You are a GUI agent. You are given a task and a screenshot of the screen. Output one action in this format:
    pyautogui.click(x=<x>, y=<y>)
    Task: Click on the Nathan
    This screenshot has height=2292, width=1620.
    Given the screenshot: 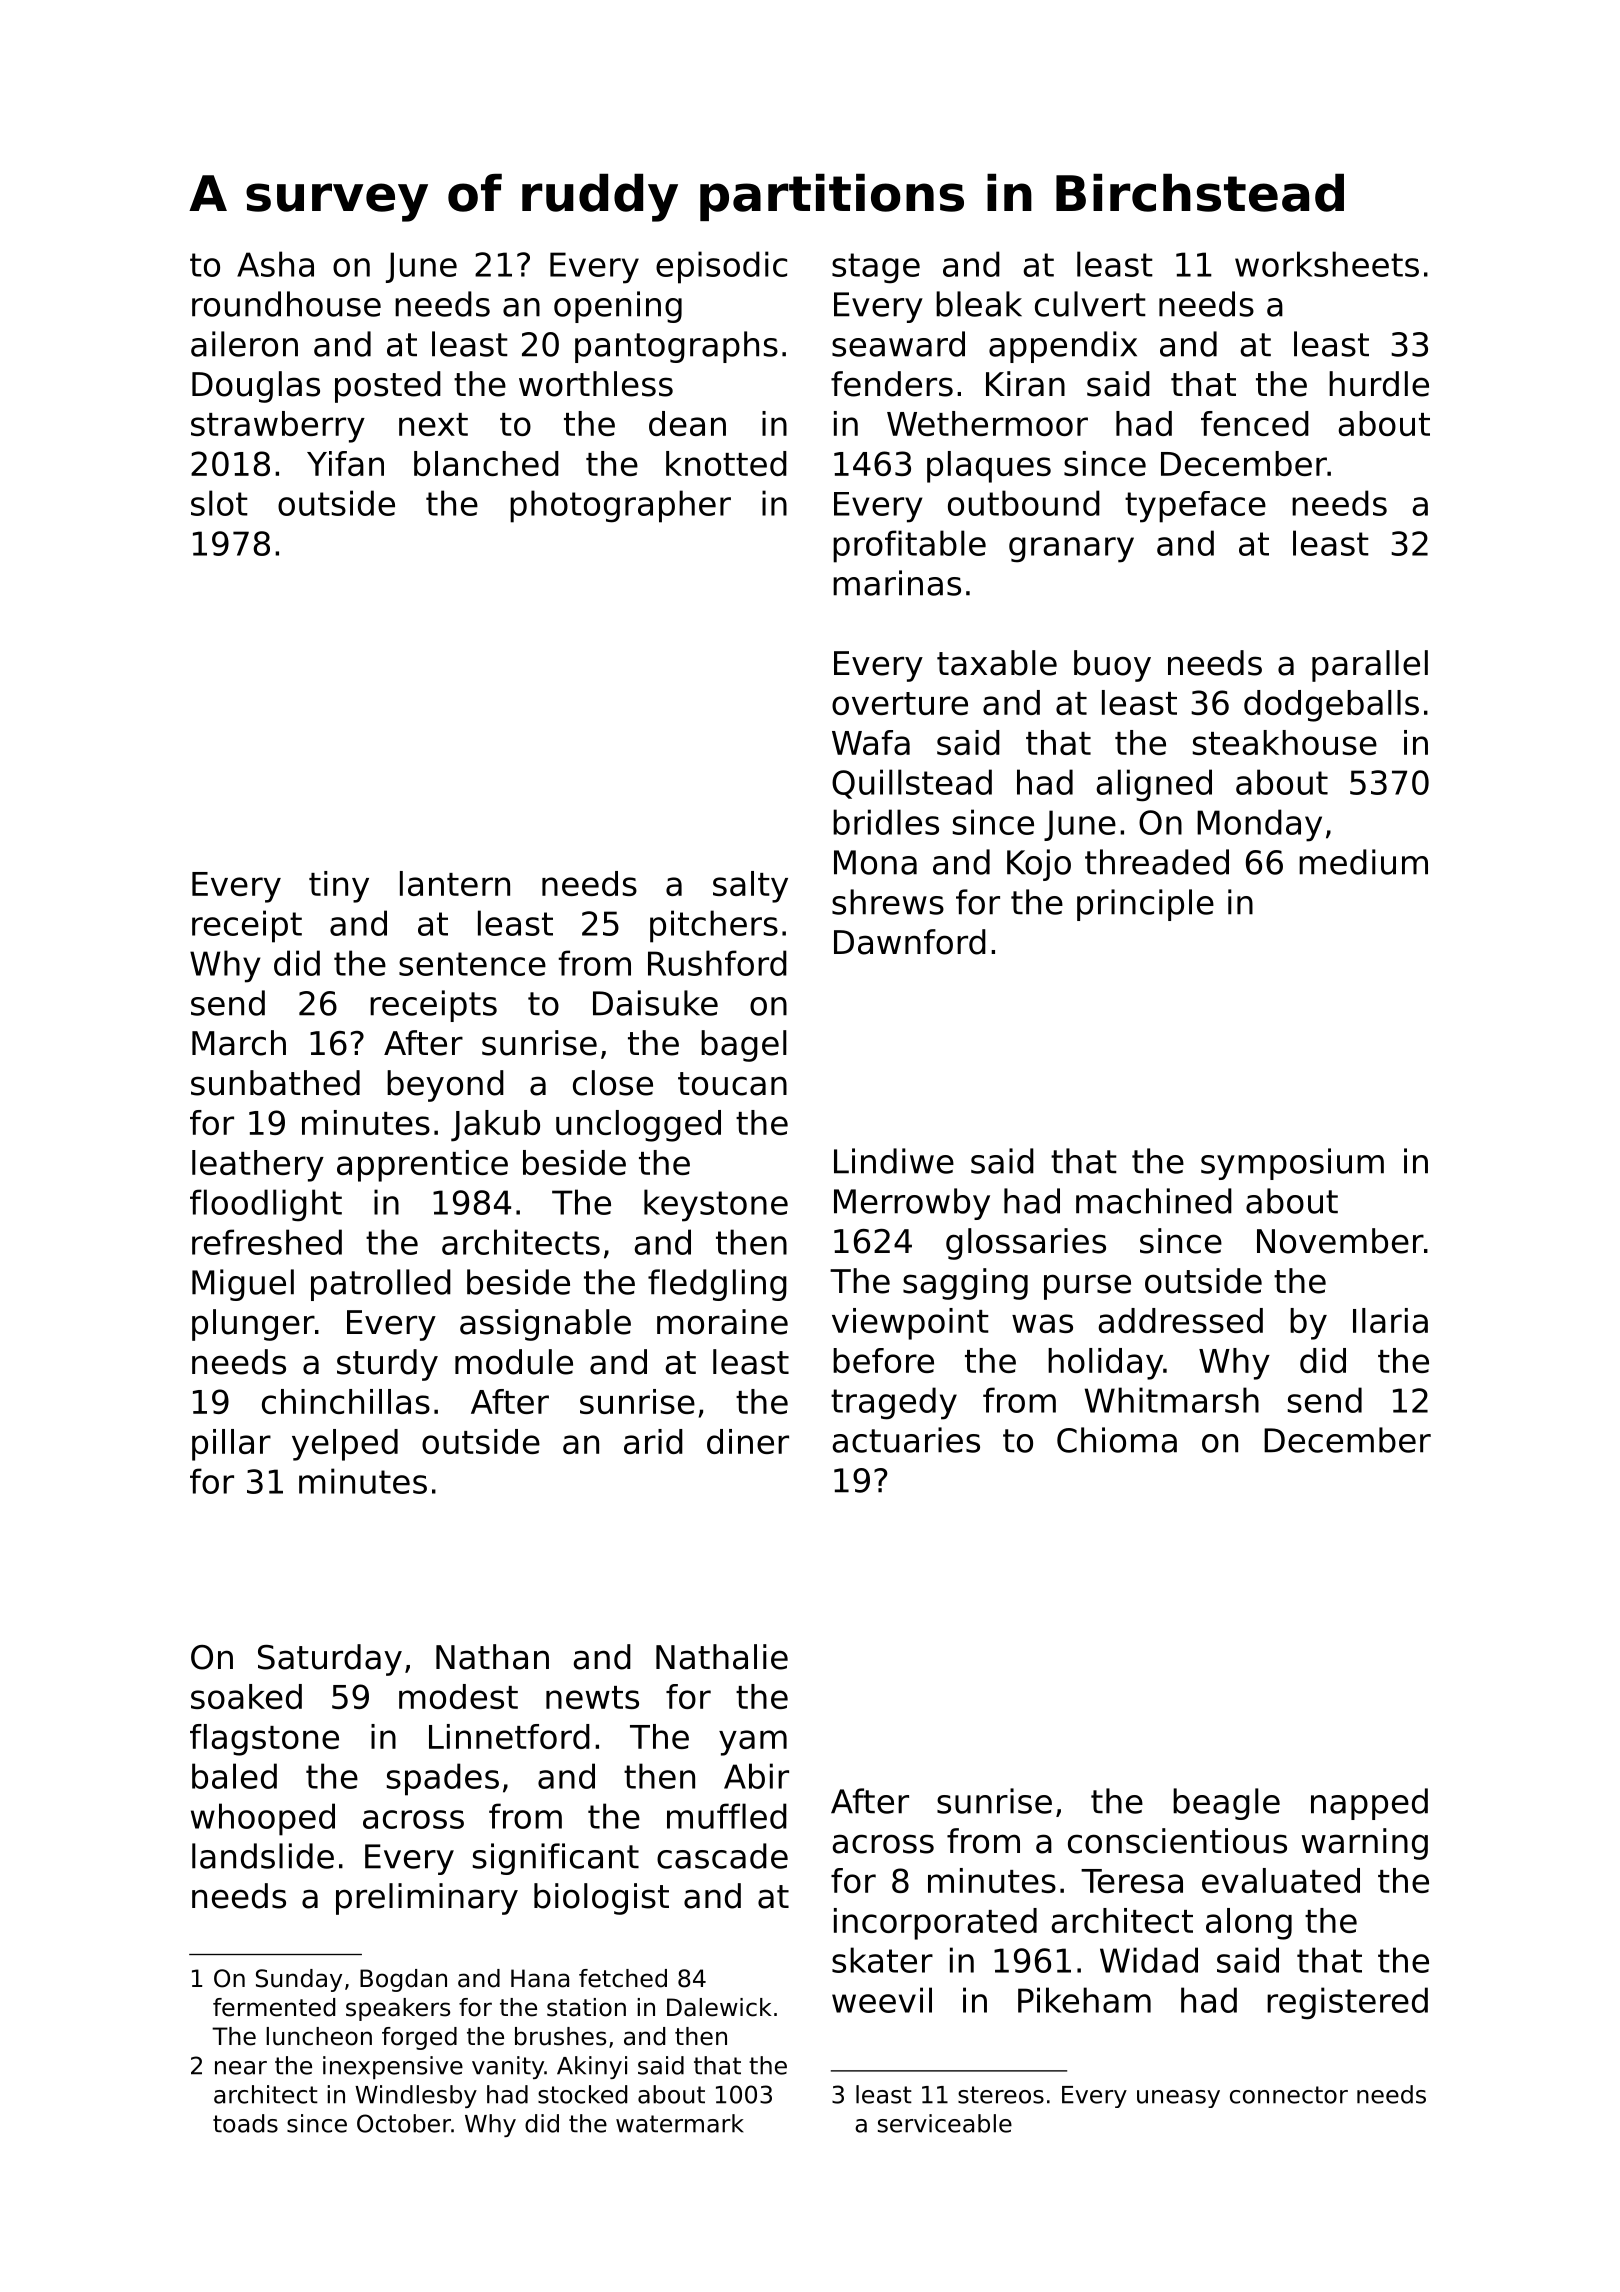 What is the action you would take?
    pyautogui.click(x=492, y=1657)
